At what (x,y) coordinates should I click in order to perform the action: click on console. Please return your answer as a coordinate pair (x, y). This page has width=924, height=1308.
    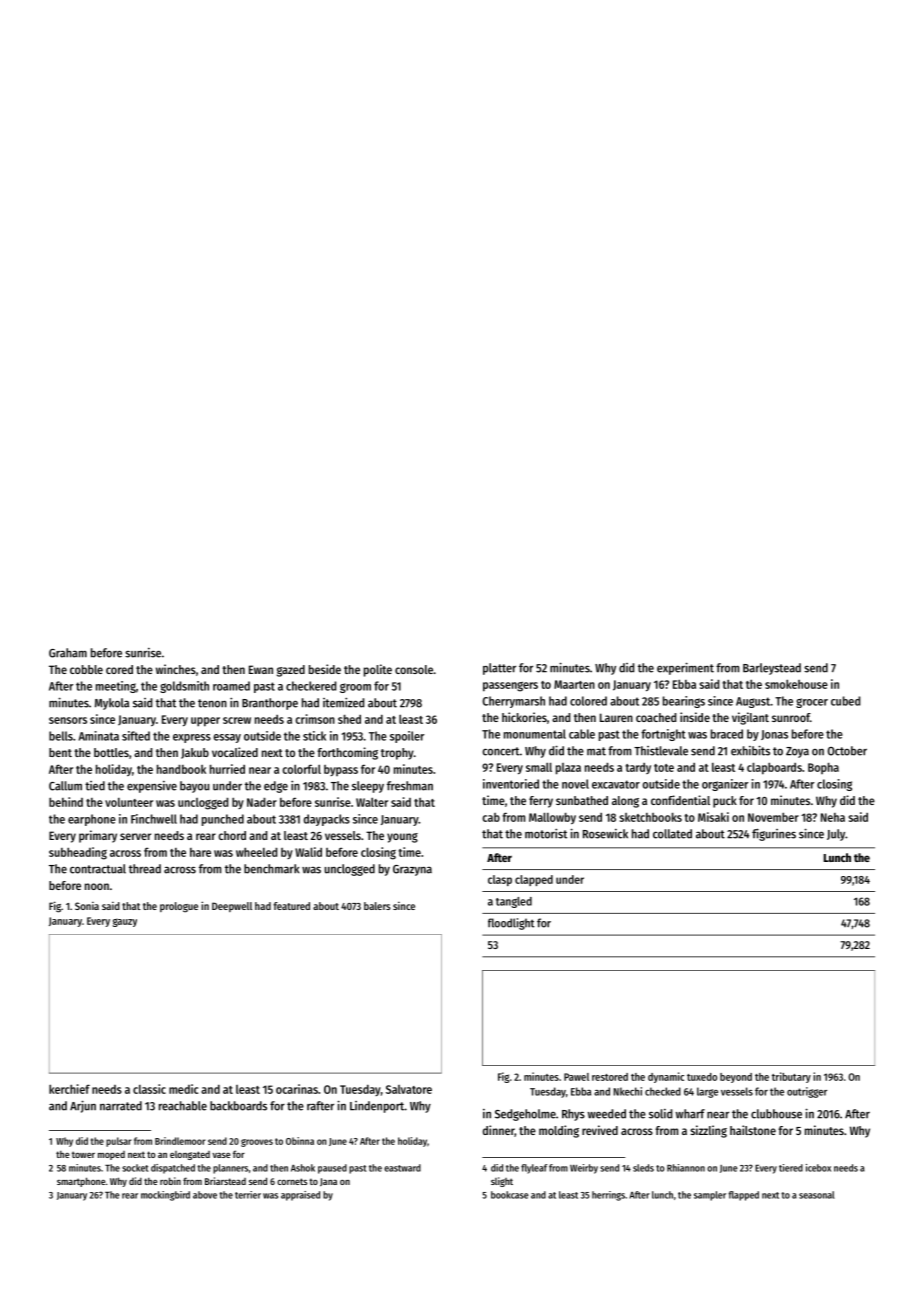
    Looking at the image, I should click on (414, 669).
